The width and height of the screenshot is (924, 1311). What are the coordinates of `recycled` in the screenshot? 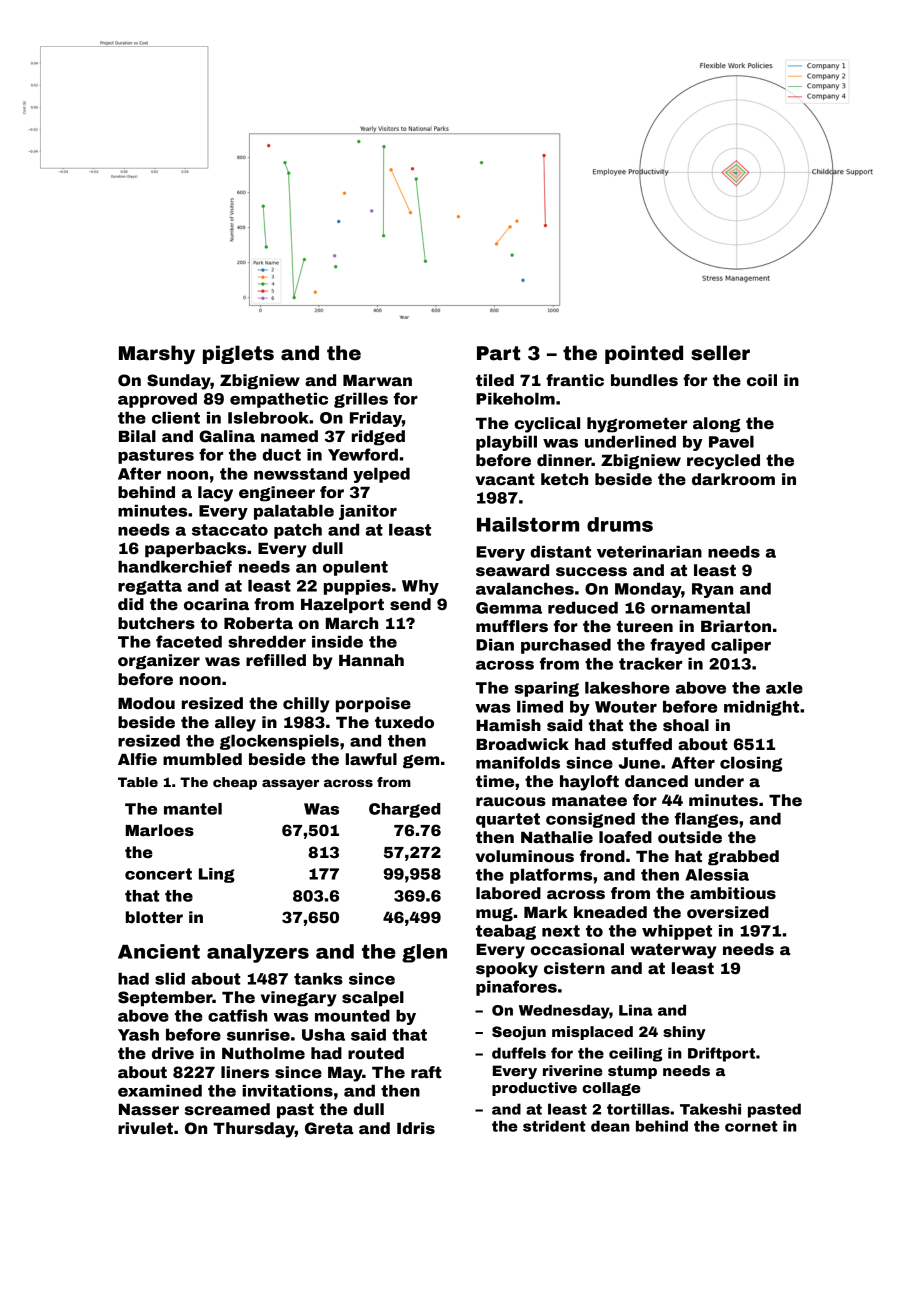 It's located at (723, 462).
